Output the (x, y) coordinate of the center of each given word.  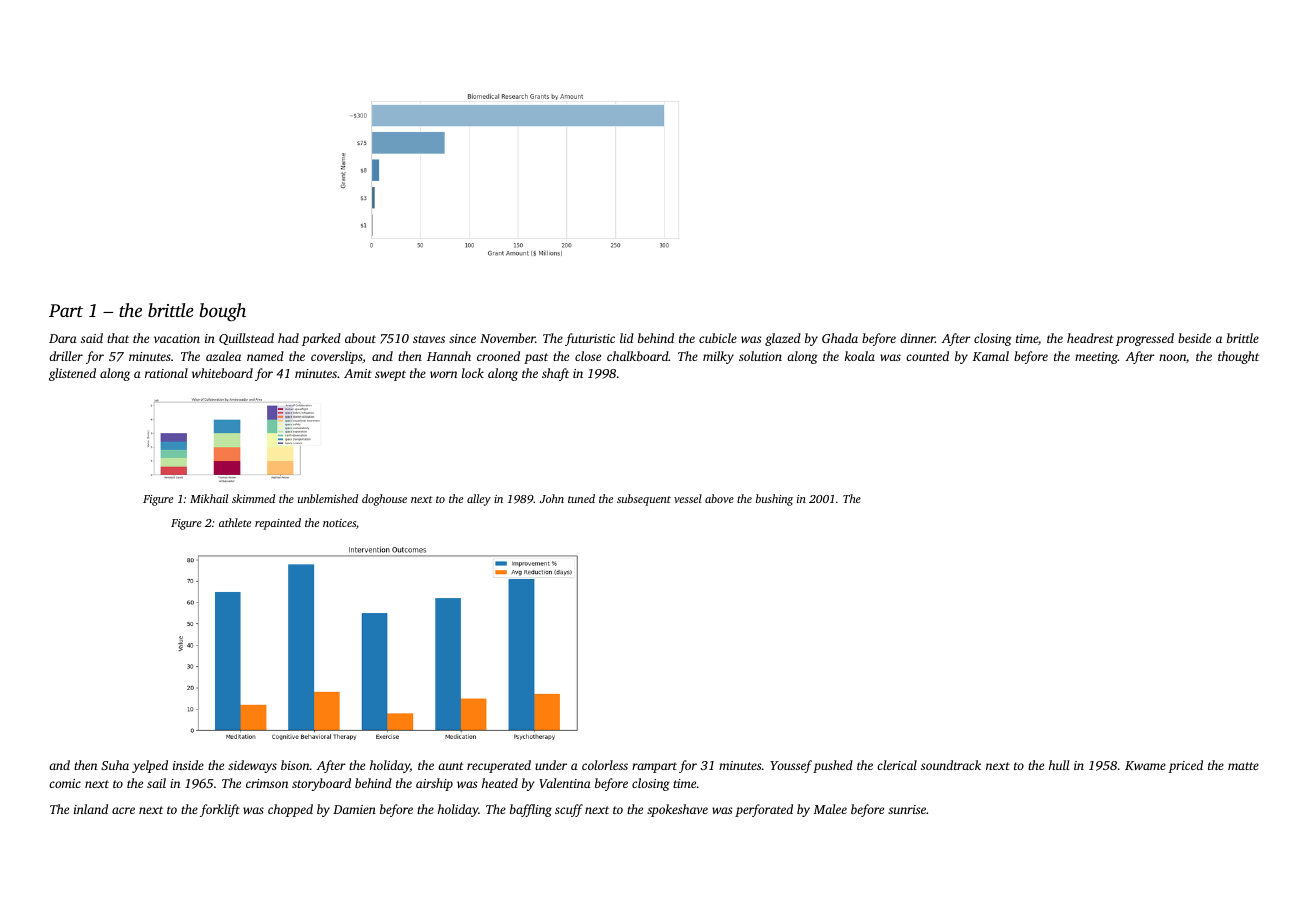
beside (1194, 338)
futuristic (590, 339)
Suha (115, 765)
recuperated (499, 766)
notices (339, 523)
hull (1059, 765)
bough (222, 312)
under (551, 765)
